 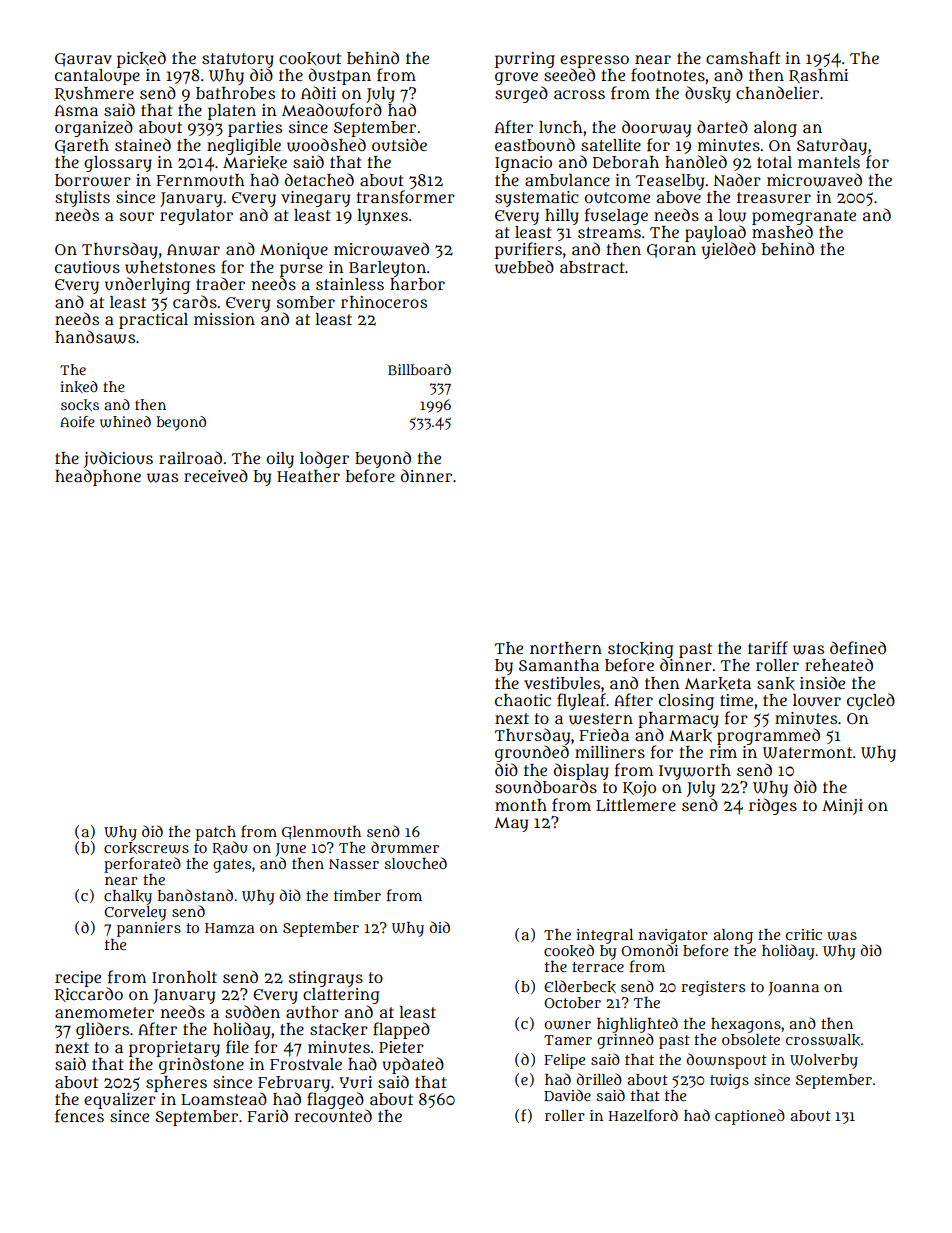 What do you see at coordinates (137, 217) in the screenshot?
I see `sour` at bounding box center [137, 217].
